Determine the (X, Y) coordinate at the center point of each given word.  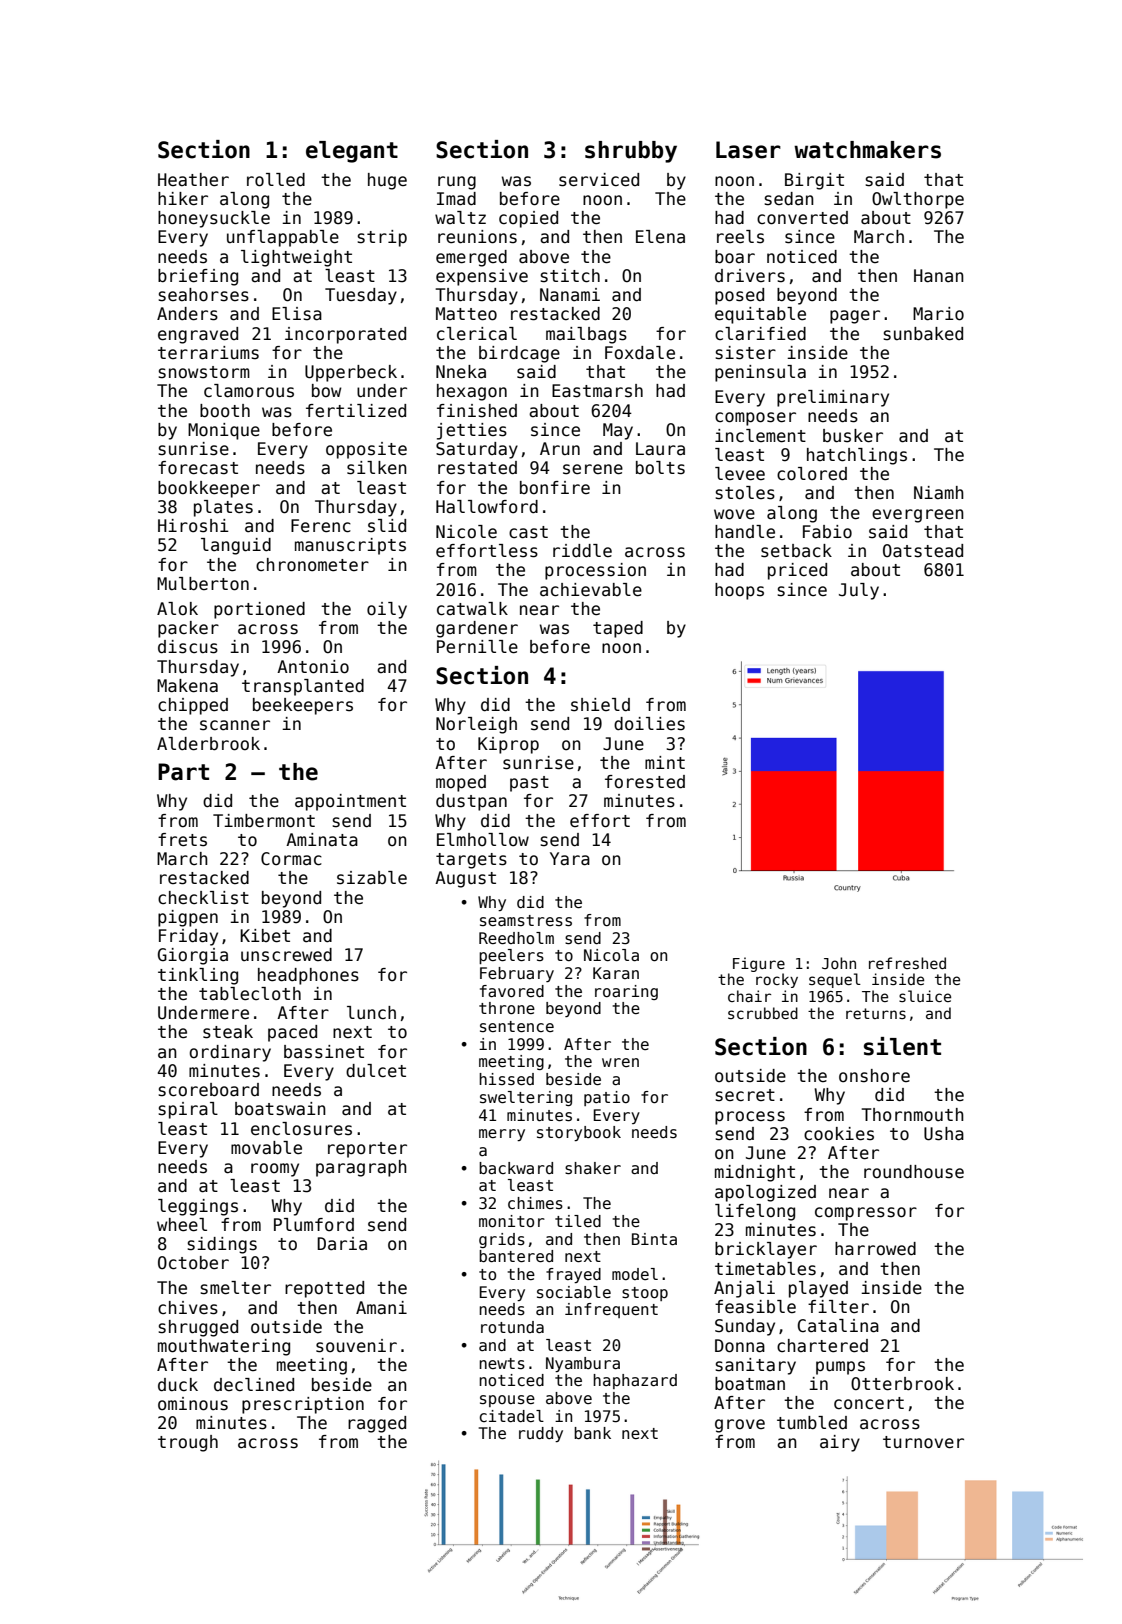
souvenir (356, 1346)
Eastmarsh (597, 391)
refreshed (907, 963)
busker (853, 436)
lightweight (296, 258)
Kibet (265, 936)
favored (512, 991)
